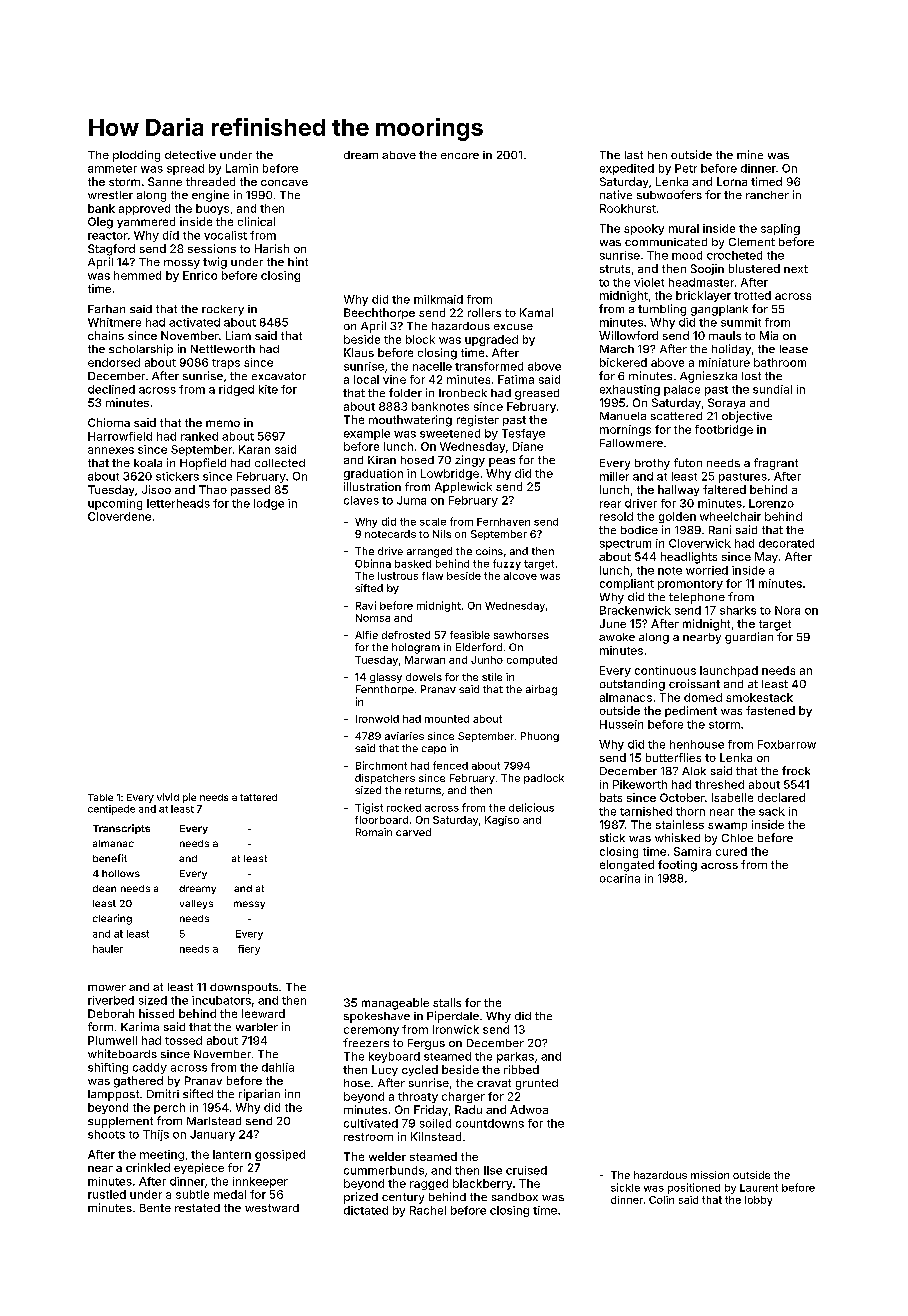  Describe the element at coordinates (210, 196) in the document. I see `engine` at that location.
